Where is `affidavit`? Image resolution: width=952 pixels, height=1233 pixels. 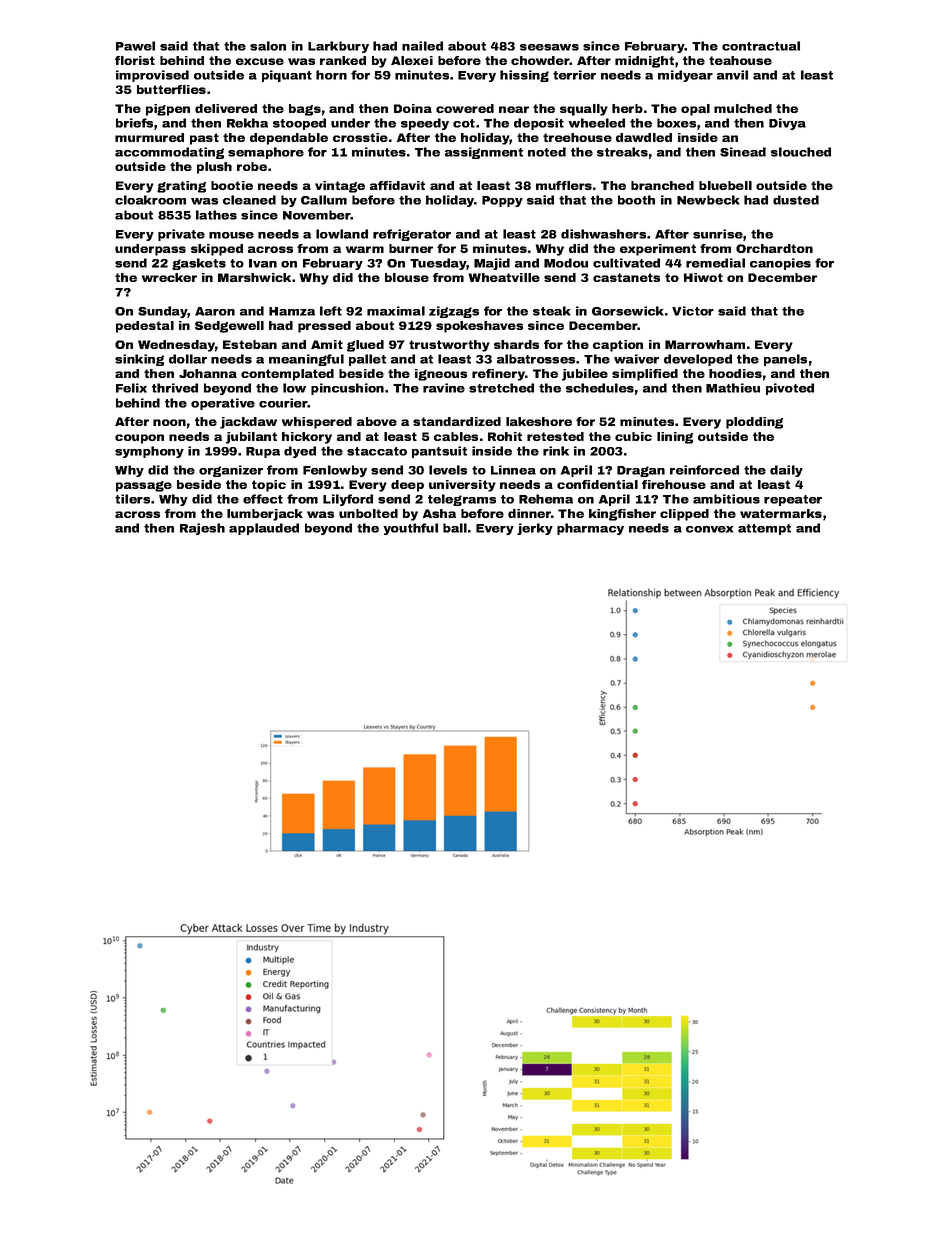 affidavit is located at coordinates (397, 185).
